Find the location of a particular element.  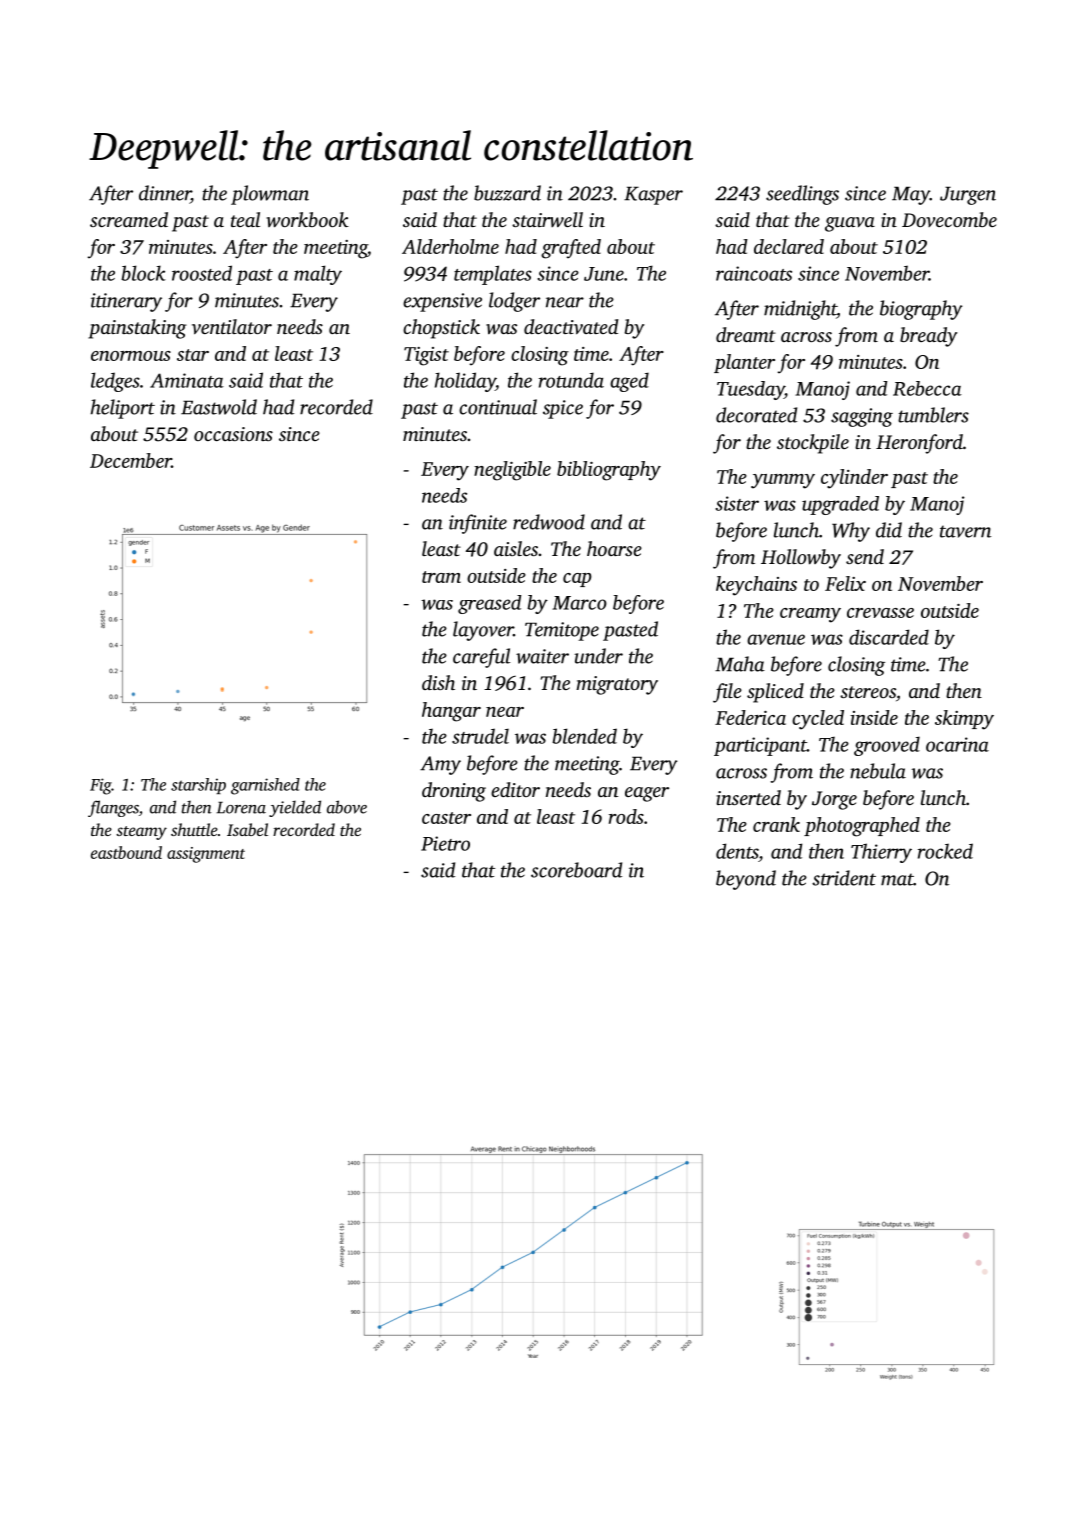

biography is located at coordinates (921, 310).
